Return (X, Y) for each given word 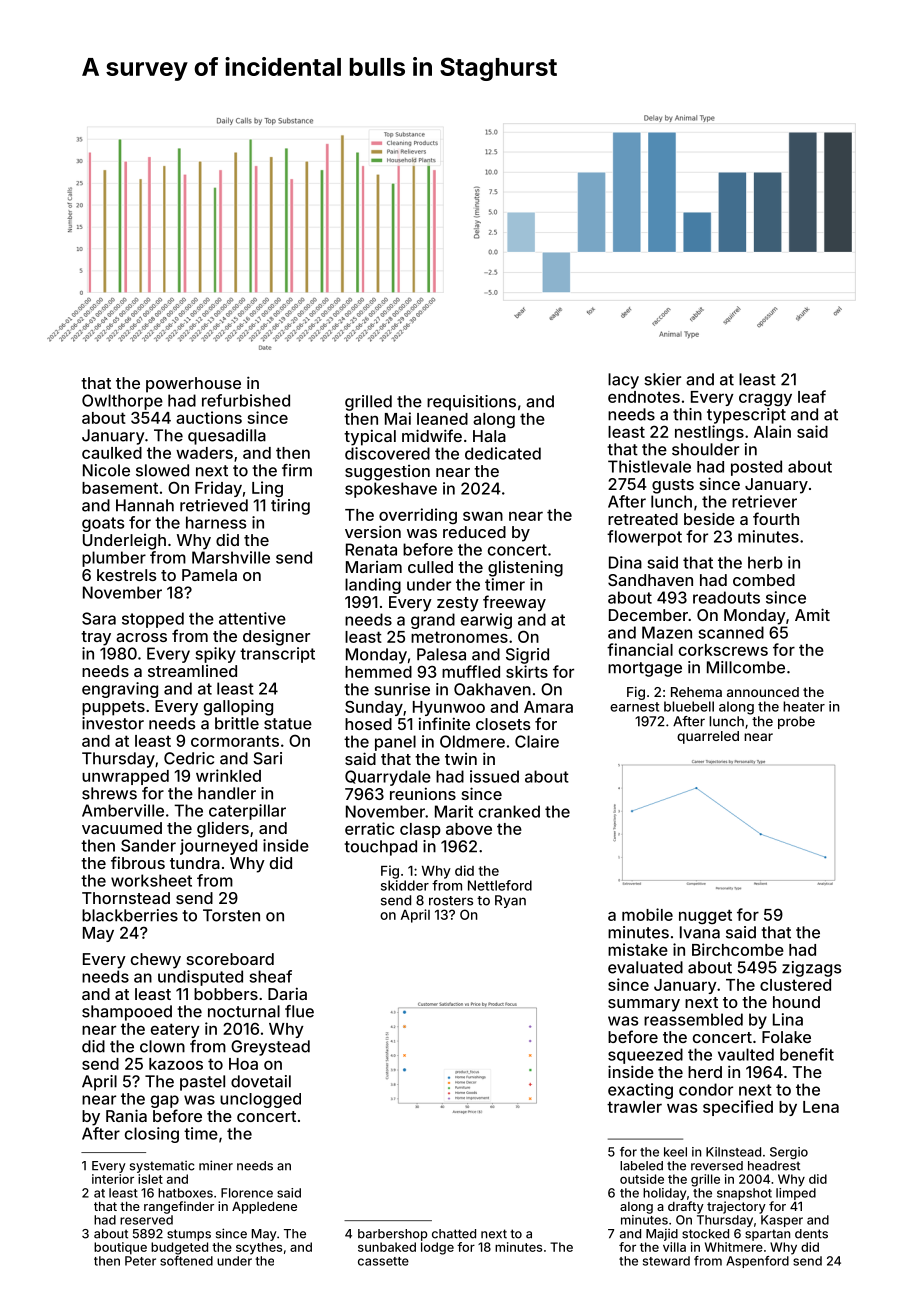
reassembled (693, 1019)
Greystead (270, 1048)
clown (162, 1046)
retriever (764, 501)
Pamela (209, 575)
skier (662, 379)
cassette (383, 1261)
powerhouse (193, 385)
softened (186, 1261)
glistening (525, 568)
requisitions (471, 403)
